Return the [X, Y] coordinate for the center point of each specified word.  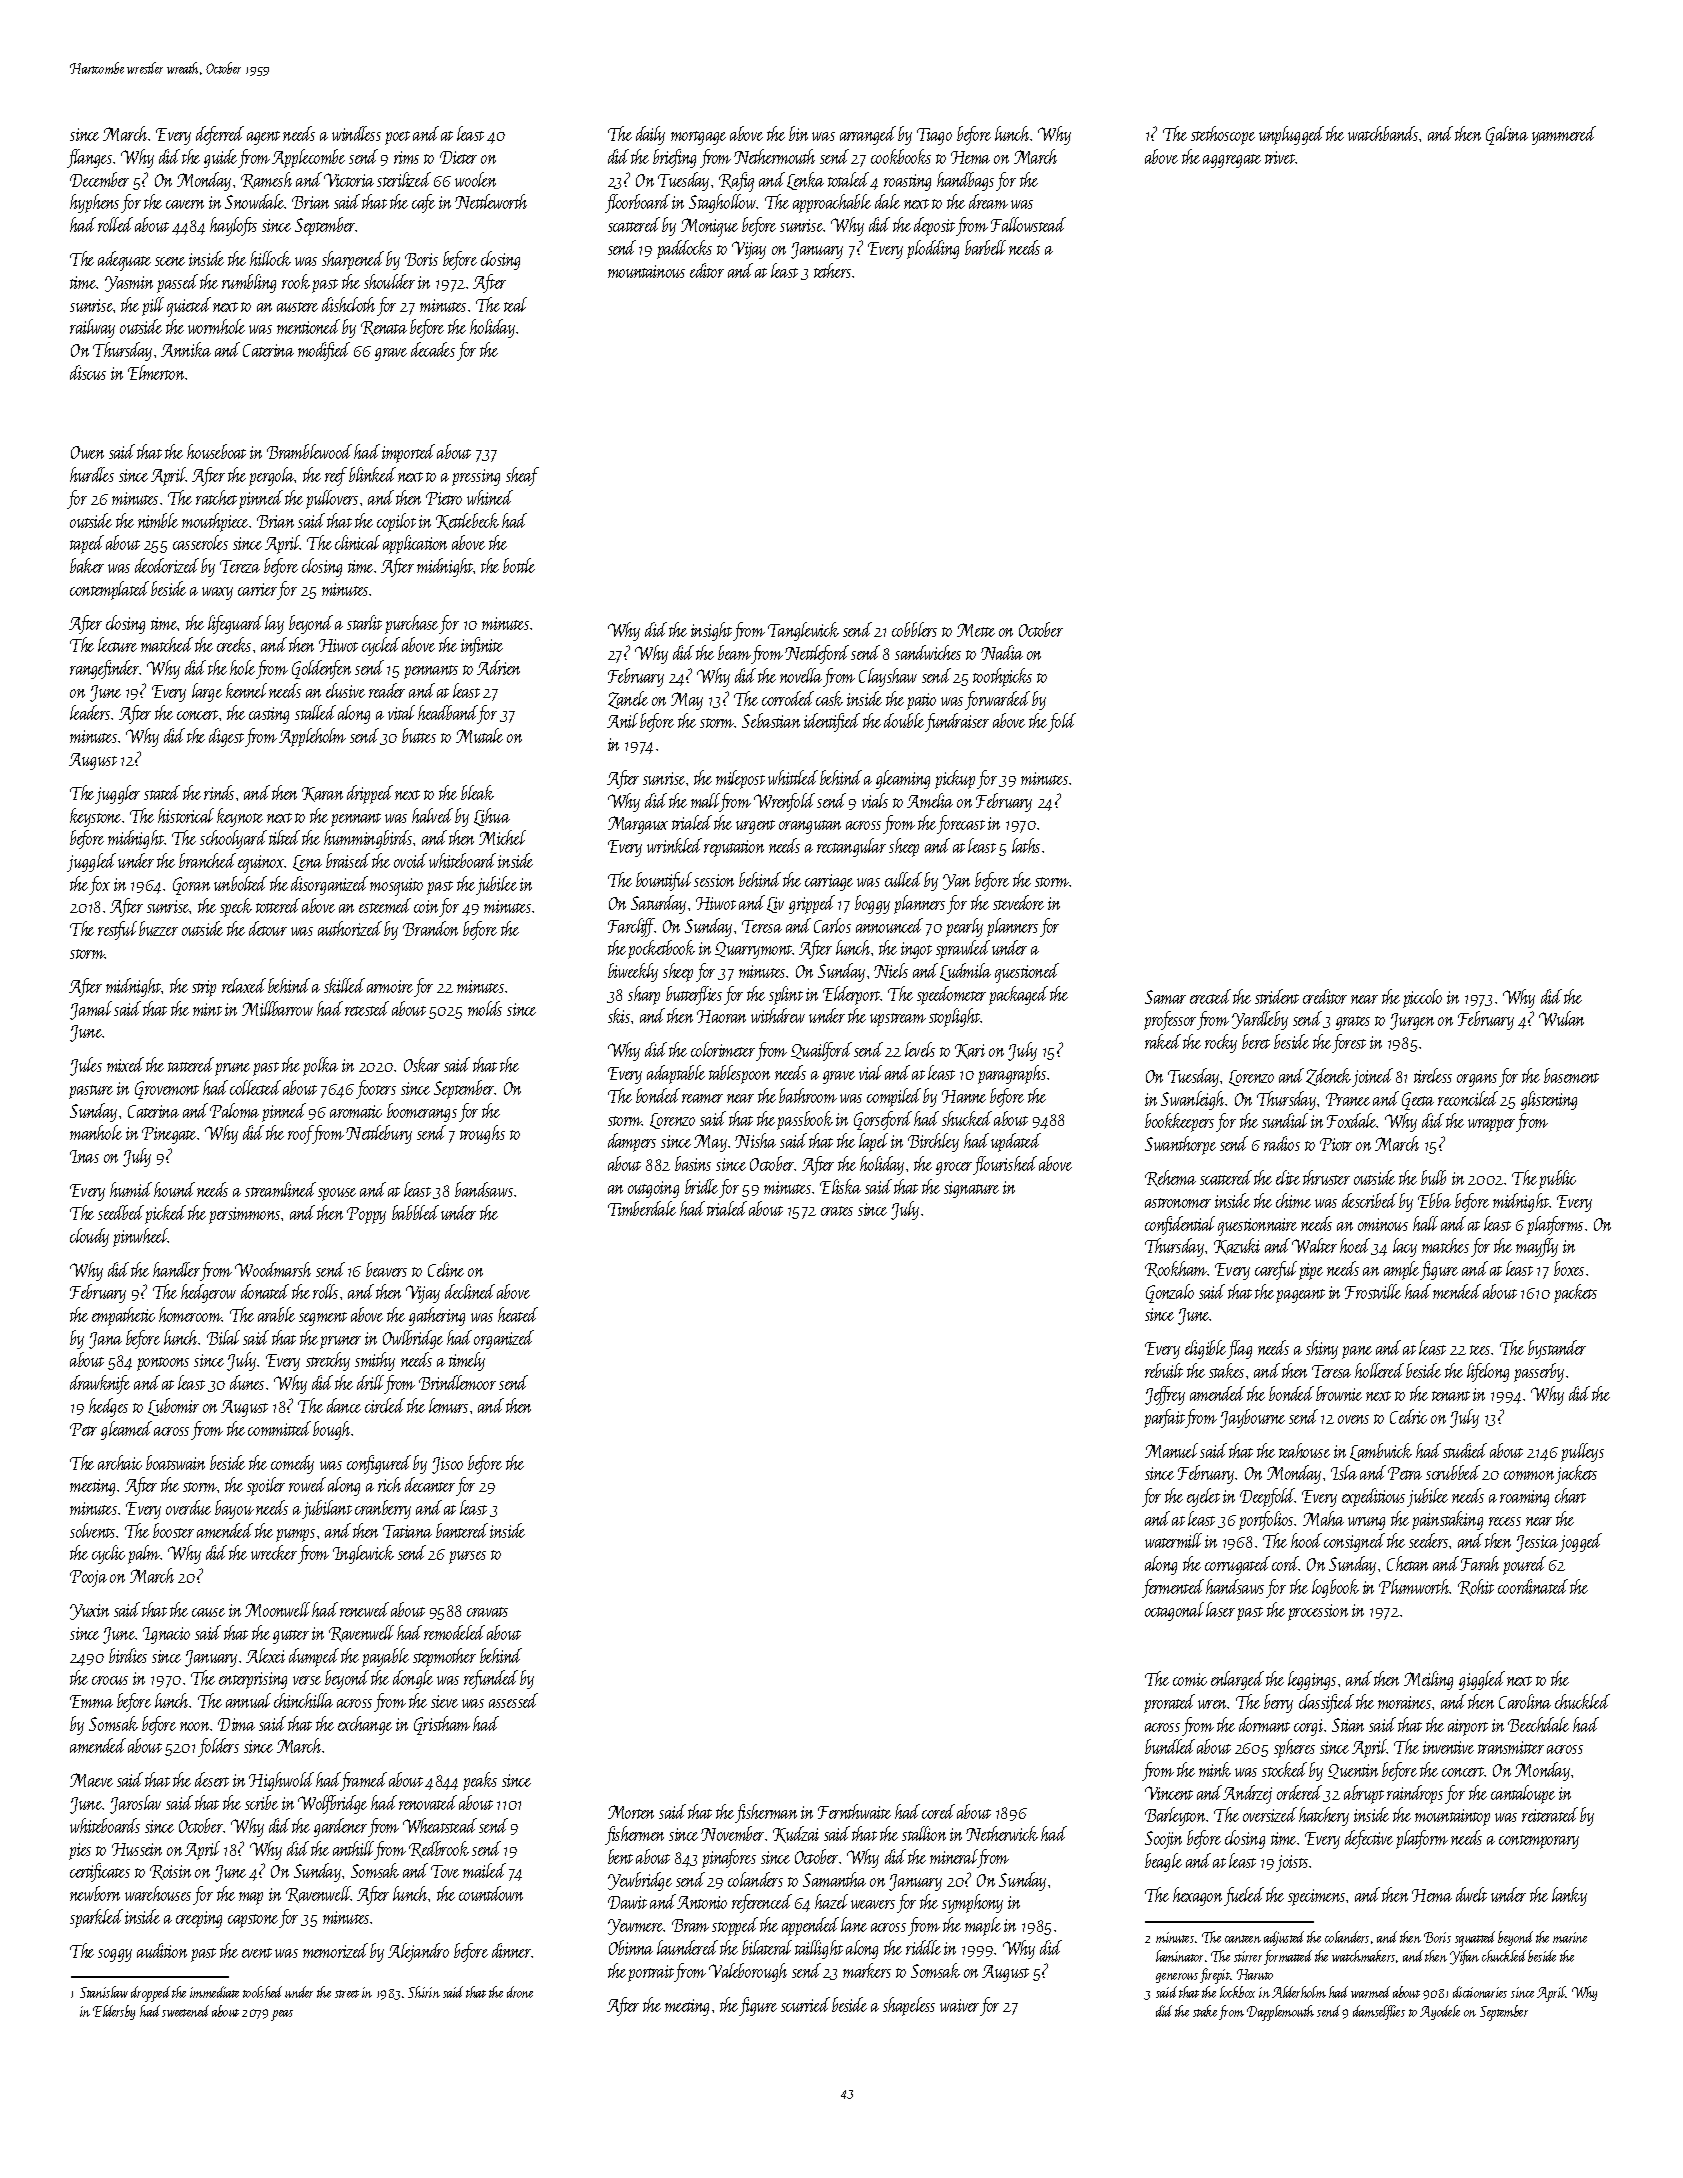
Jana [105, 1340]
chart [1570, 1495]
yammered [1564, 135]
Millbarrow [277, 1008]
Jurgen [1412, 1021]
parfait [1164, 1418]
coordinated [1533, 1586]
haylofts [233, 226]
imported [408, 453]
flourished [1005, 1165]
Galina [1507, 135]
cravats [487, 1612]
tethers [832, 270]
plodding [933, 249]
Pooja [88, 1578]
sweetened [185, 2011]
